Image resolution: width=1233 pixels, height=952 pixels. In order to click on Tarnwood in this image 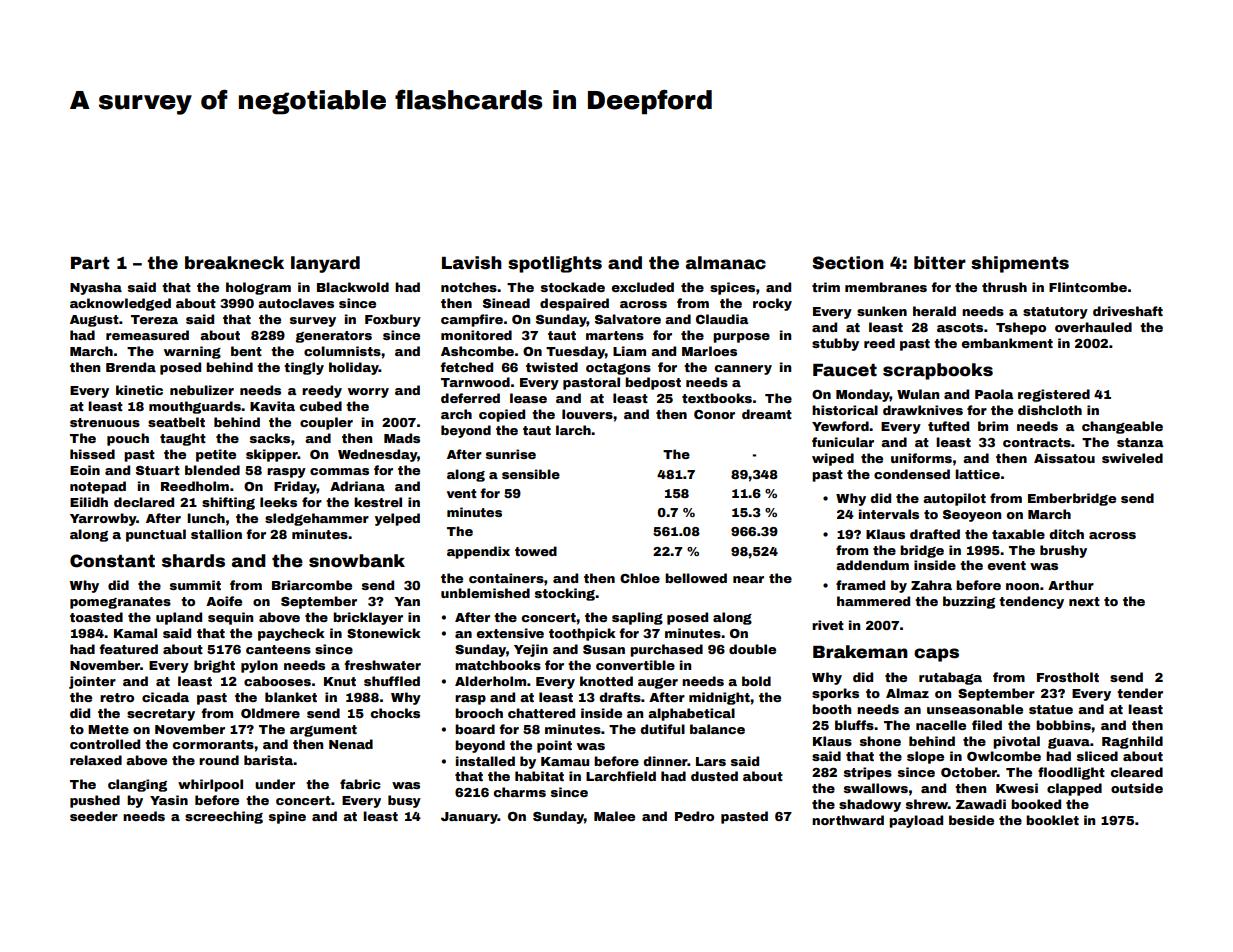, I will do `click(475, 382)`.
